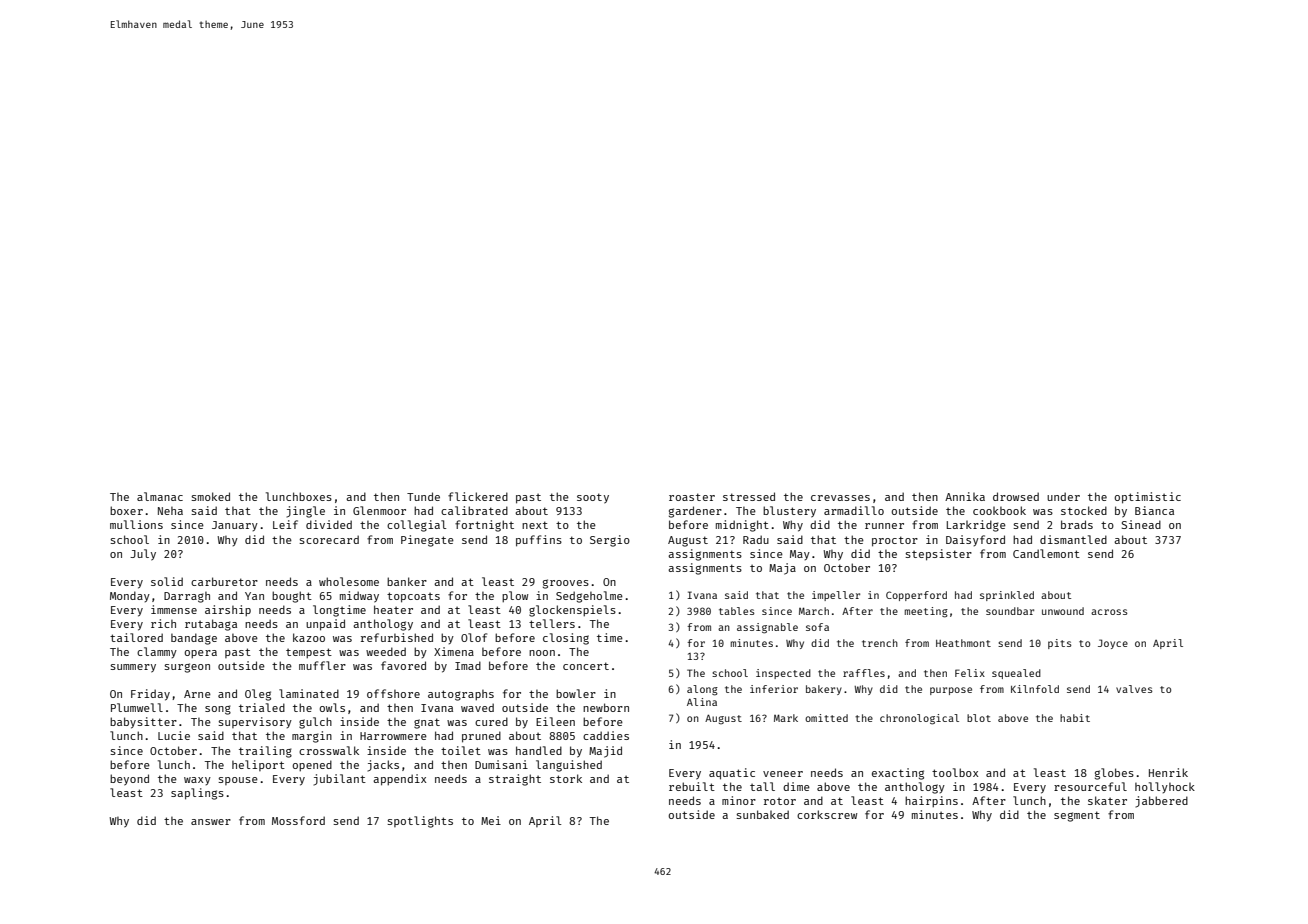  Describe the element at coordinates (211, 822) in the page. I see `answer` at that location.
